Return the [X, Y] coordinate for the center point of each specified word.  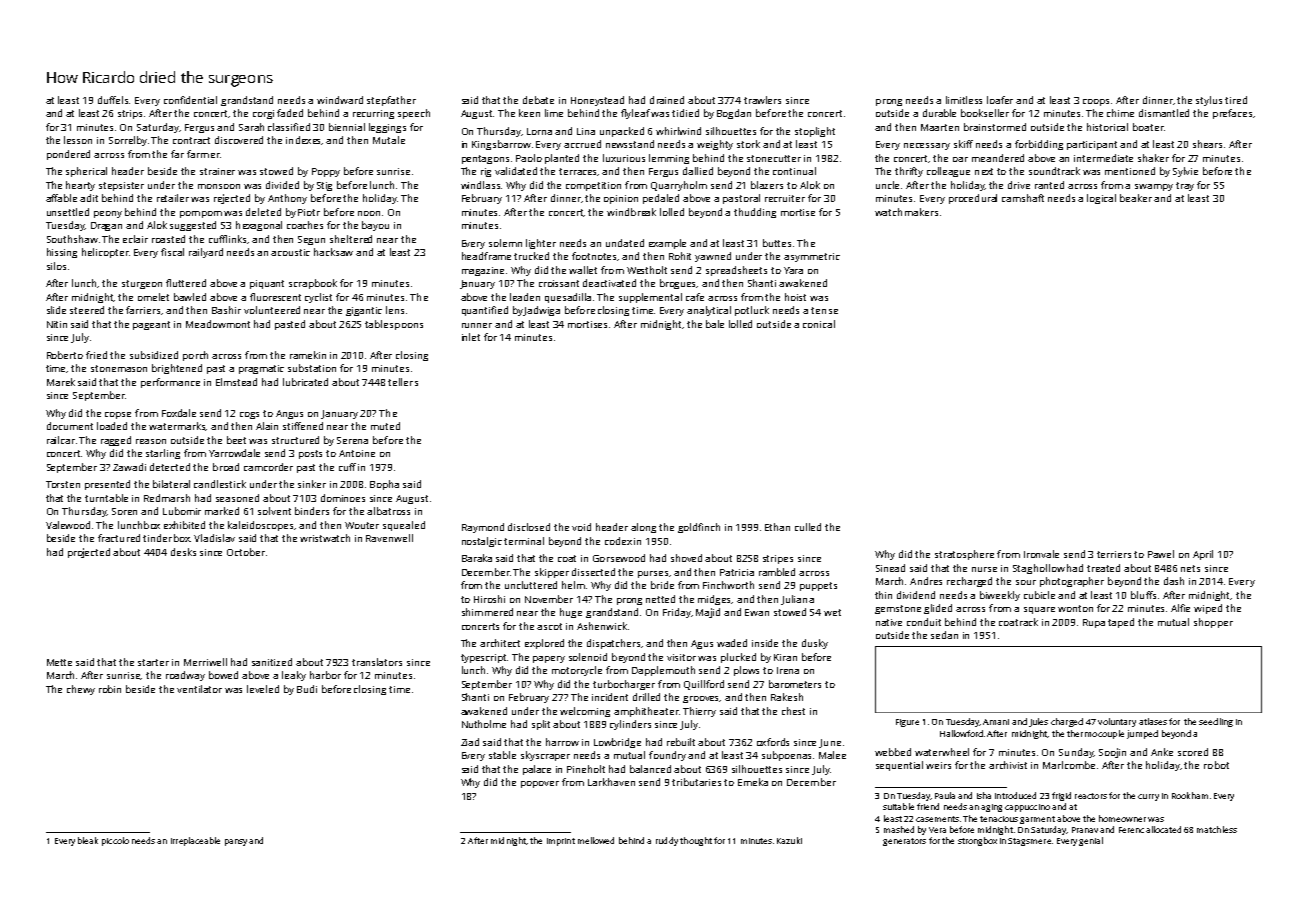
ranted [1049, 185]
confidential [190, 100]
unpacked [622, 132]
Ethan [777, 527]
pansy [236, 842]
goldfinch [699, 528]
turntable [106, 498]
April [1203, 555]
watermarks [177, 426]
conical [819, 324]
